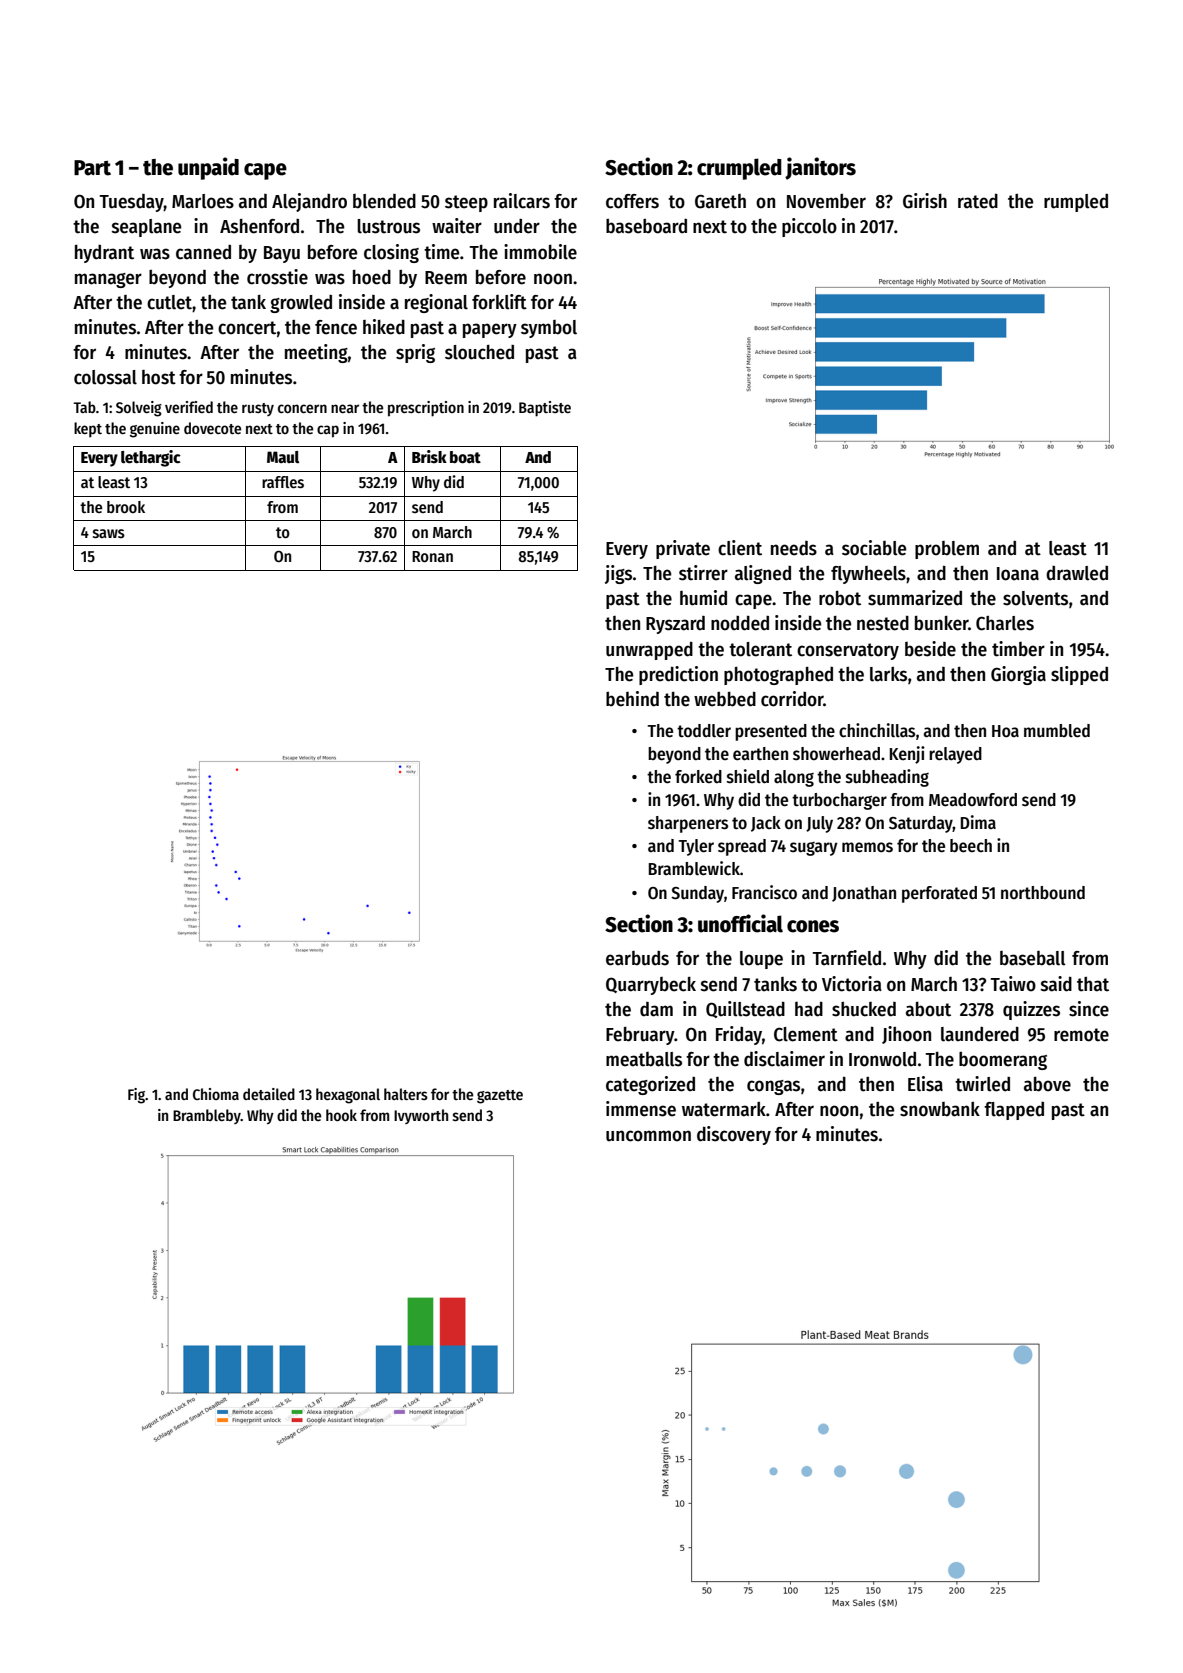 The image size is (1183, 1673). I want to click on growled, so click(301, 304).
